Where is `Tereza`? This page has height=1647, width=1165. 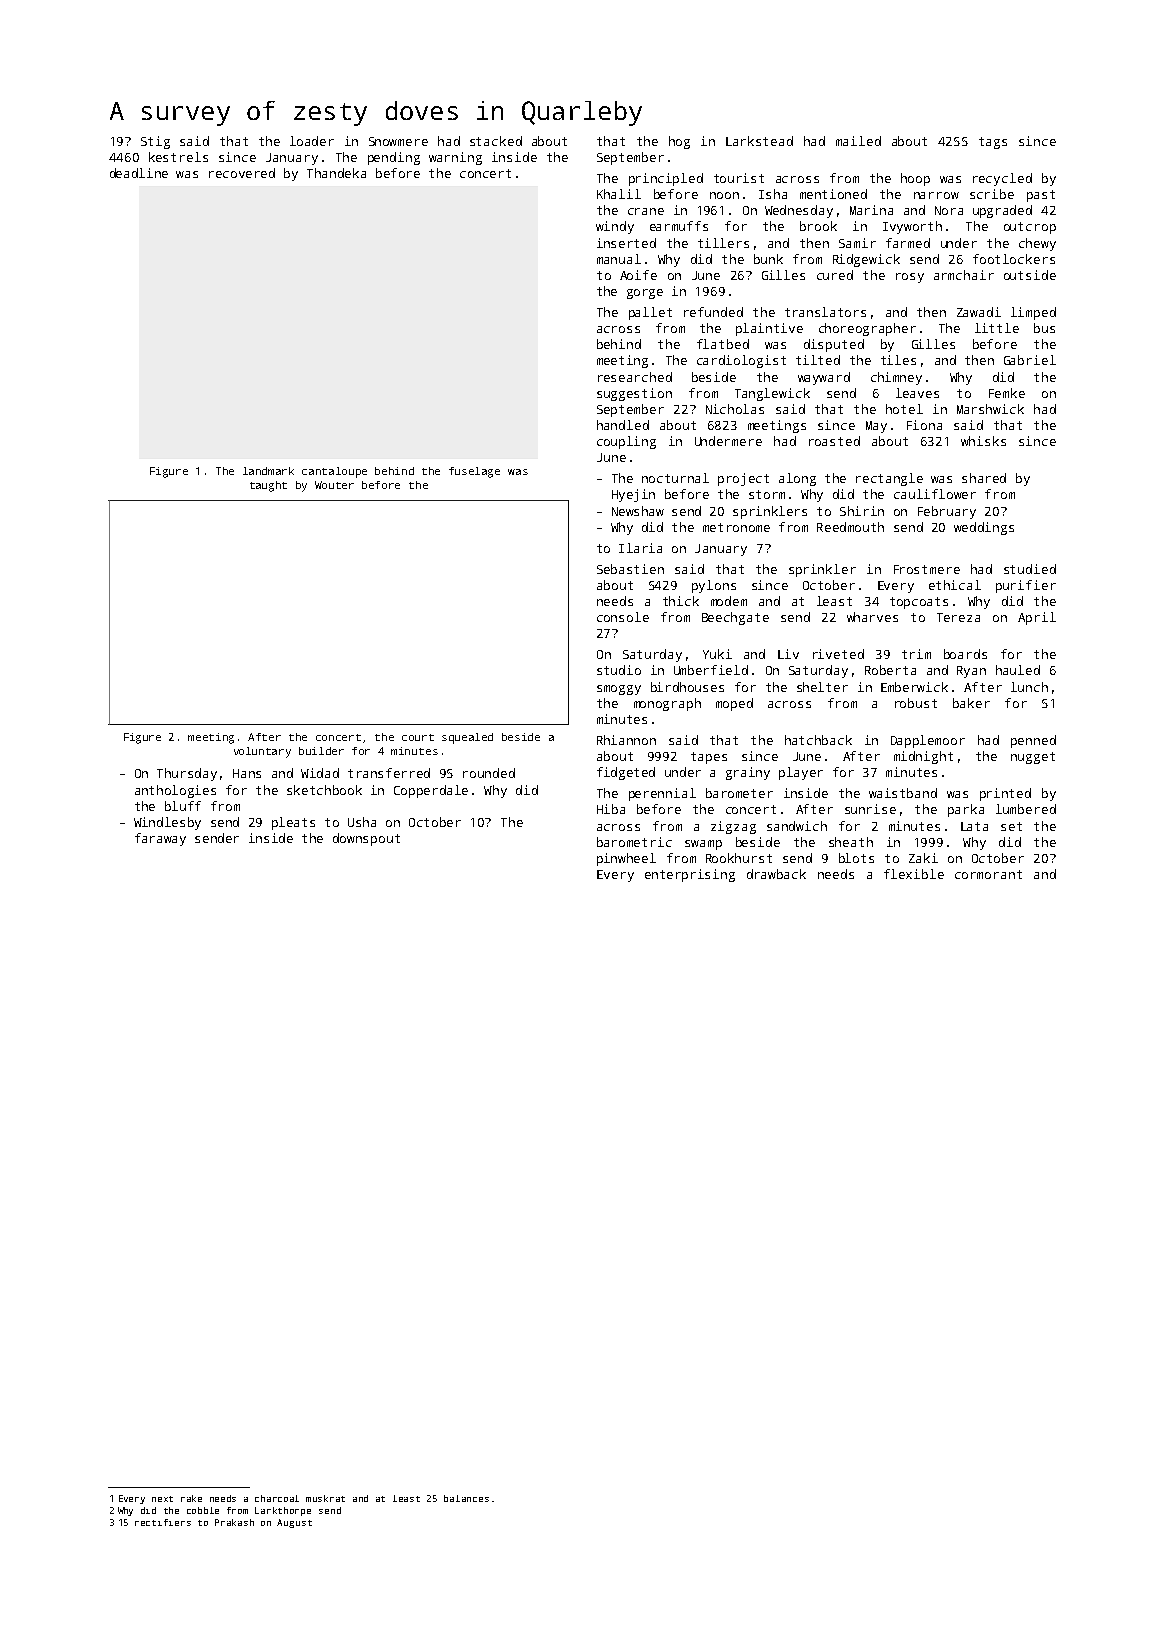 Tereza is located at coordinates (958, 617).
